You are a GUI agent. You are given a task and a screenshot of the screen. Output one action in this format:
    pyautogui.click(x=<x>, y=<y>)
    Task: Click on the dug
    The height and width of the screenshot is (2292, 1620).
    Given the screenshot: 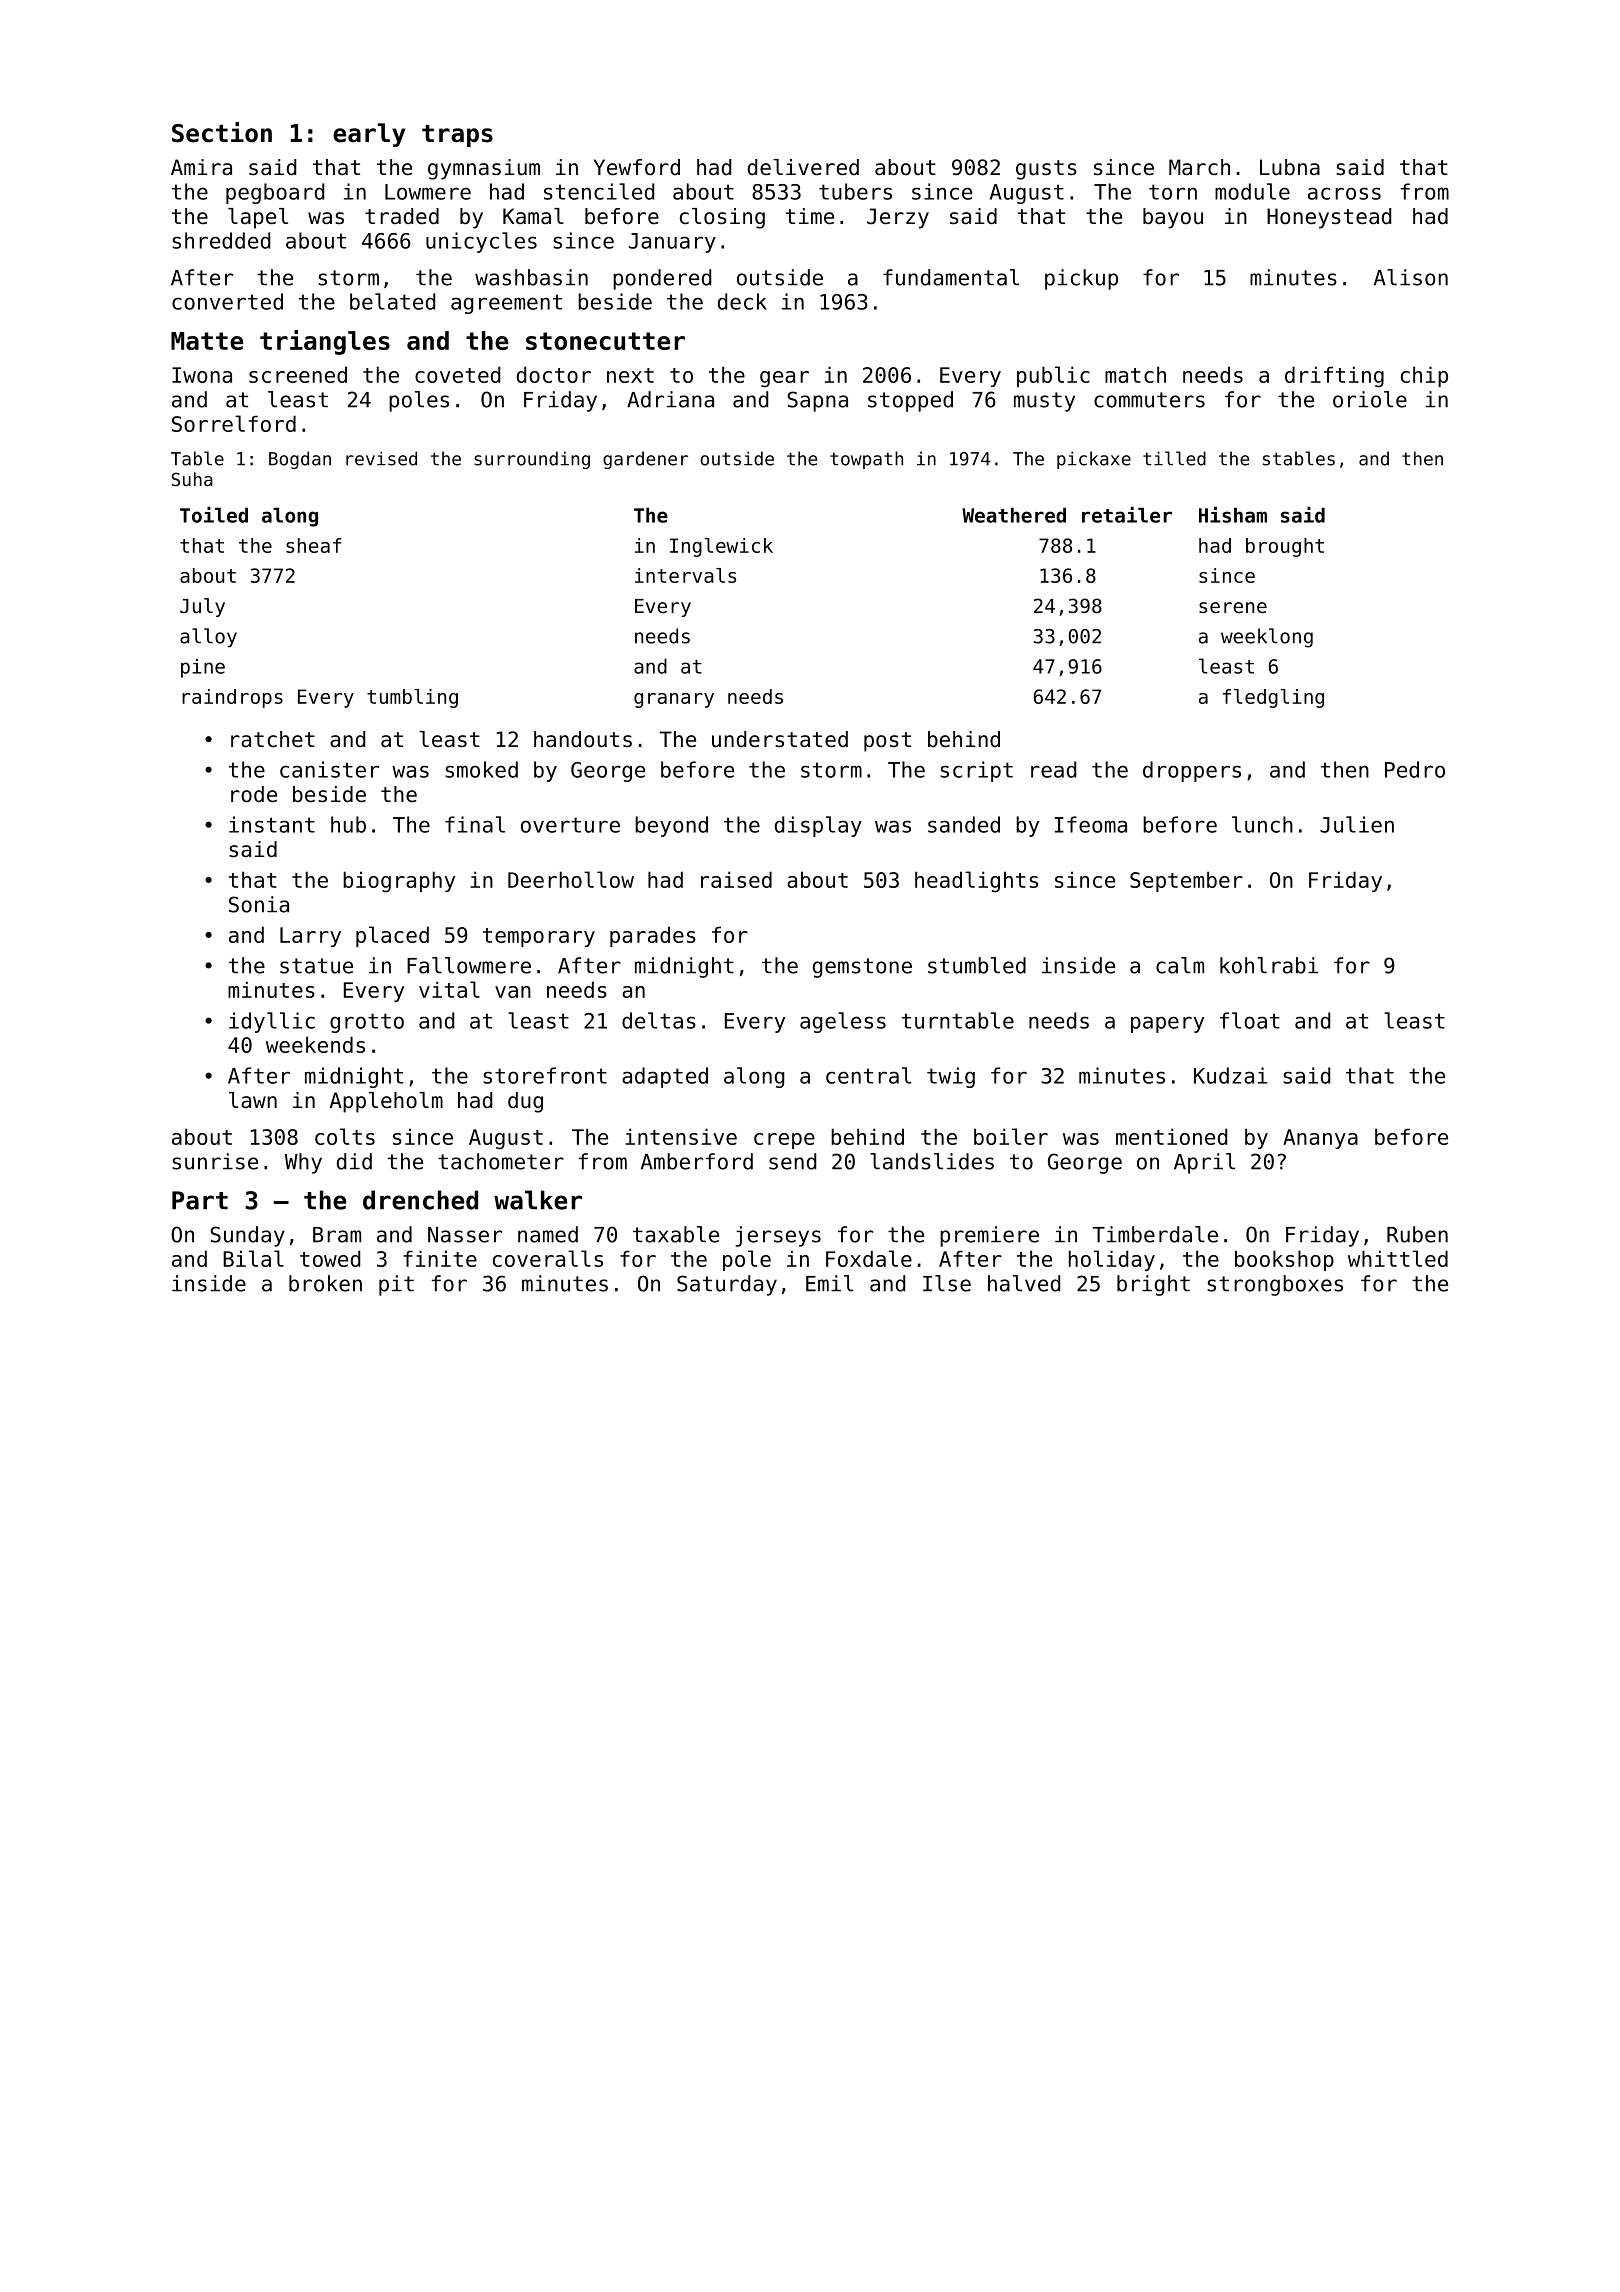 What is the action you would take?
    pyautogui.click(x=525, y=1102)
